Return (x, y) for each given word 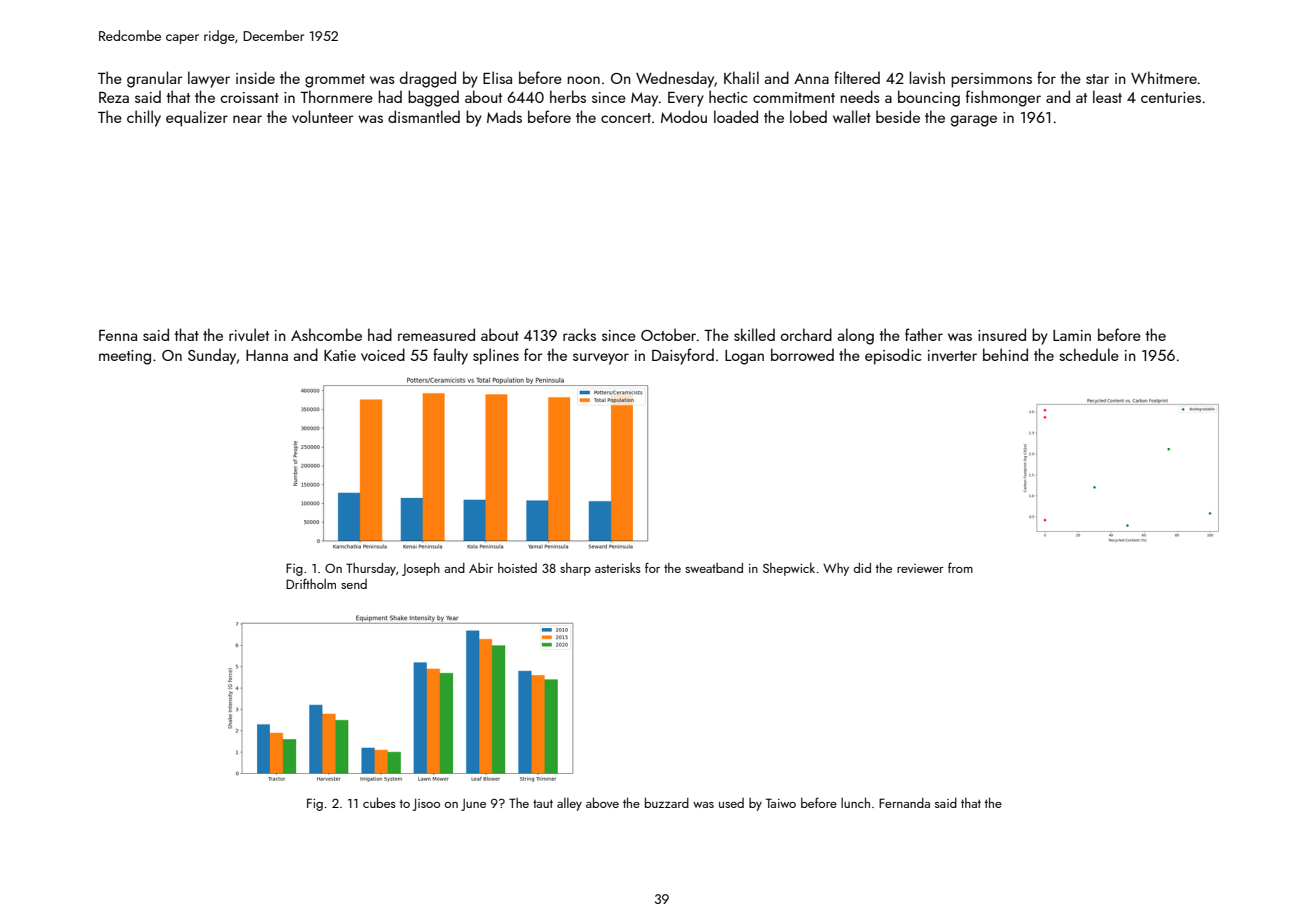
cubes (379, 803)
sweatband (714, 568)
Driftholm (311, 583)
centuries (1171, 97)
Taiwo (781, 803)
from (960, 567)
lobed (808, 116)
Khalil (741, 77)
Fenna (118, 335)
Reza (114, 97)
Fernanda (904, 803)
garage (974, 121)
